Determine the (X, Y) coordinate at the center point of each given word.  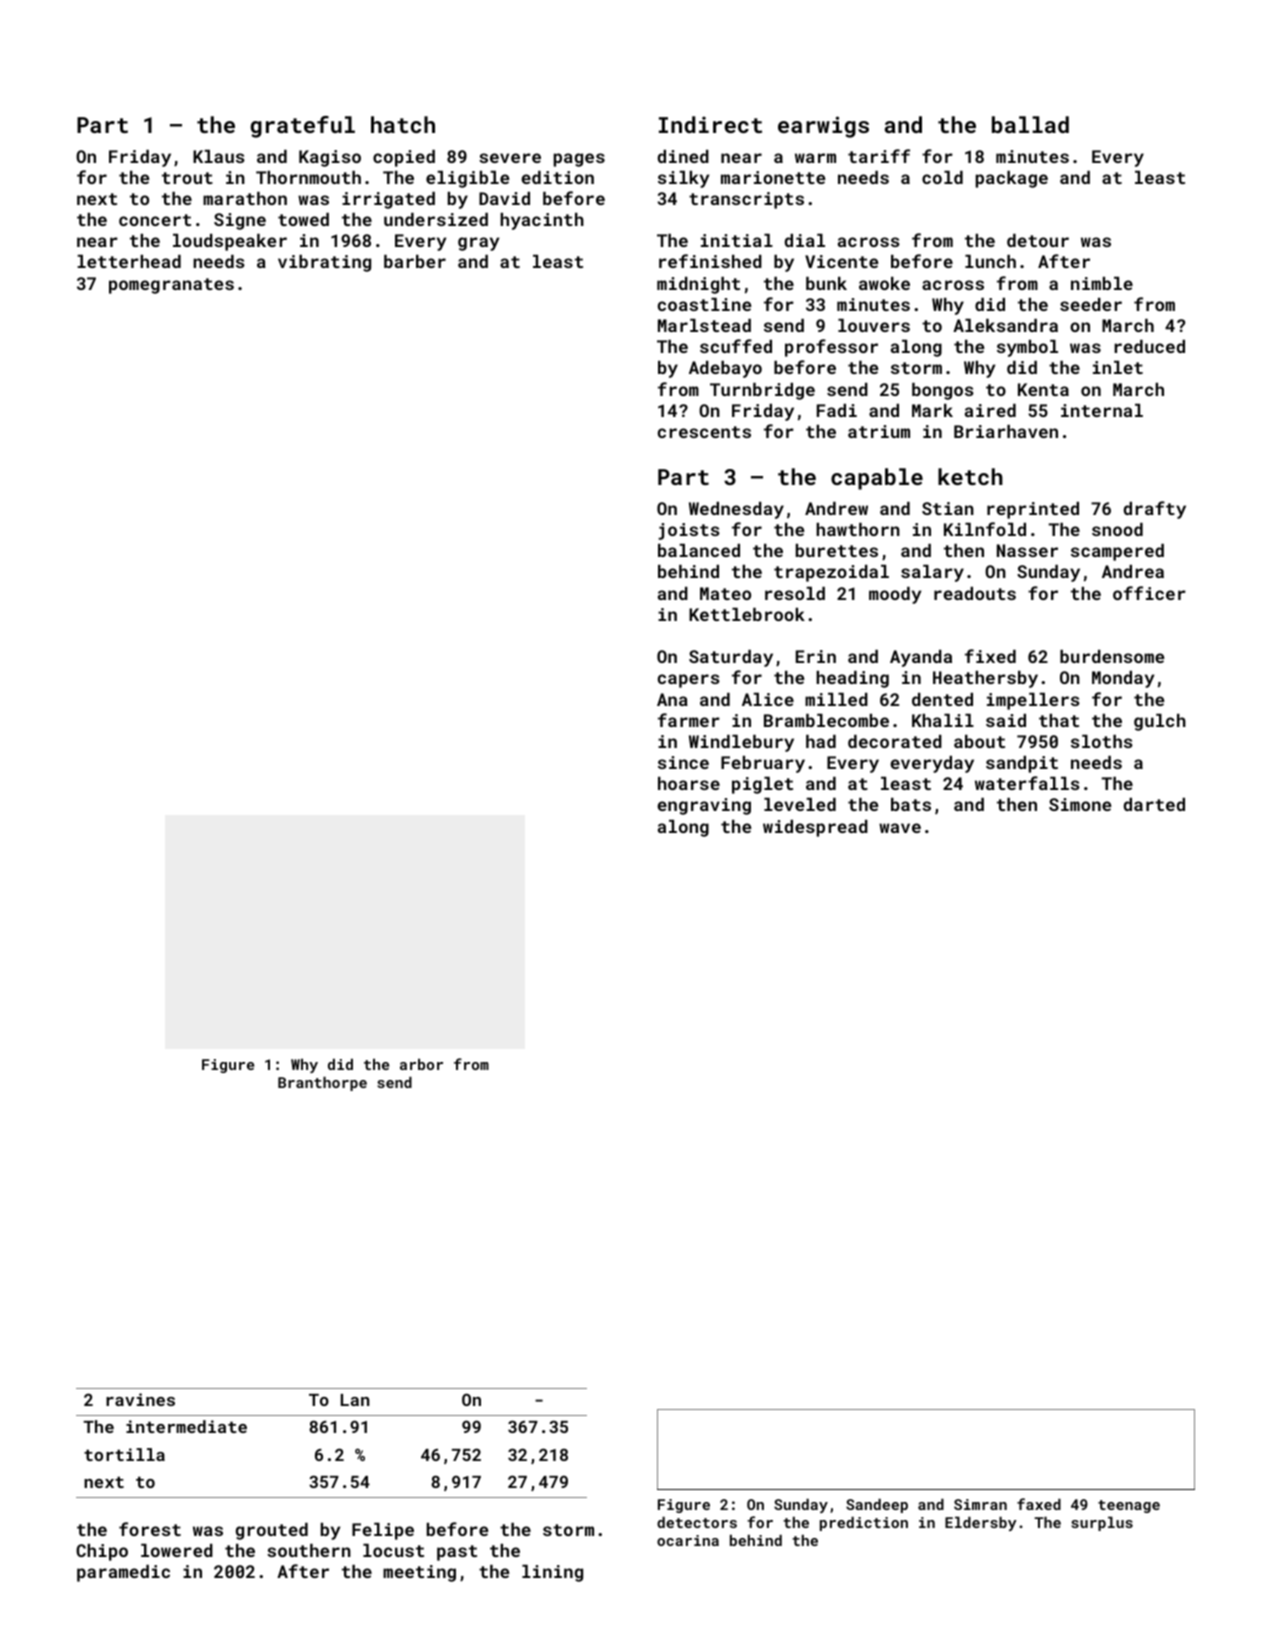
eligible (467, 179)
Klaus (219, 156)
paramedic (123, 1573)
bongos (943, 391)
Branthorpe (322, 1084)
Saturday (731, 658)
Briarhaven (1006, 431)
